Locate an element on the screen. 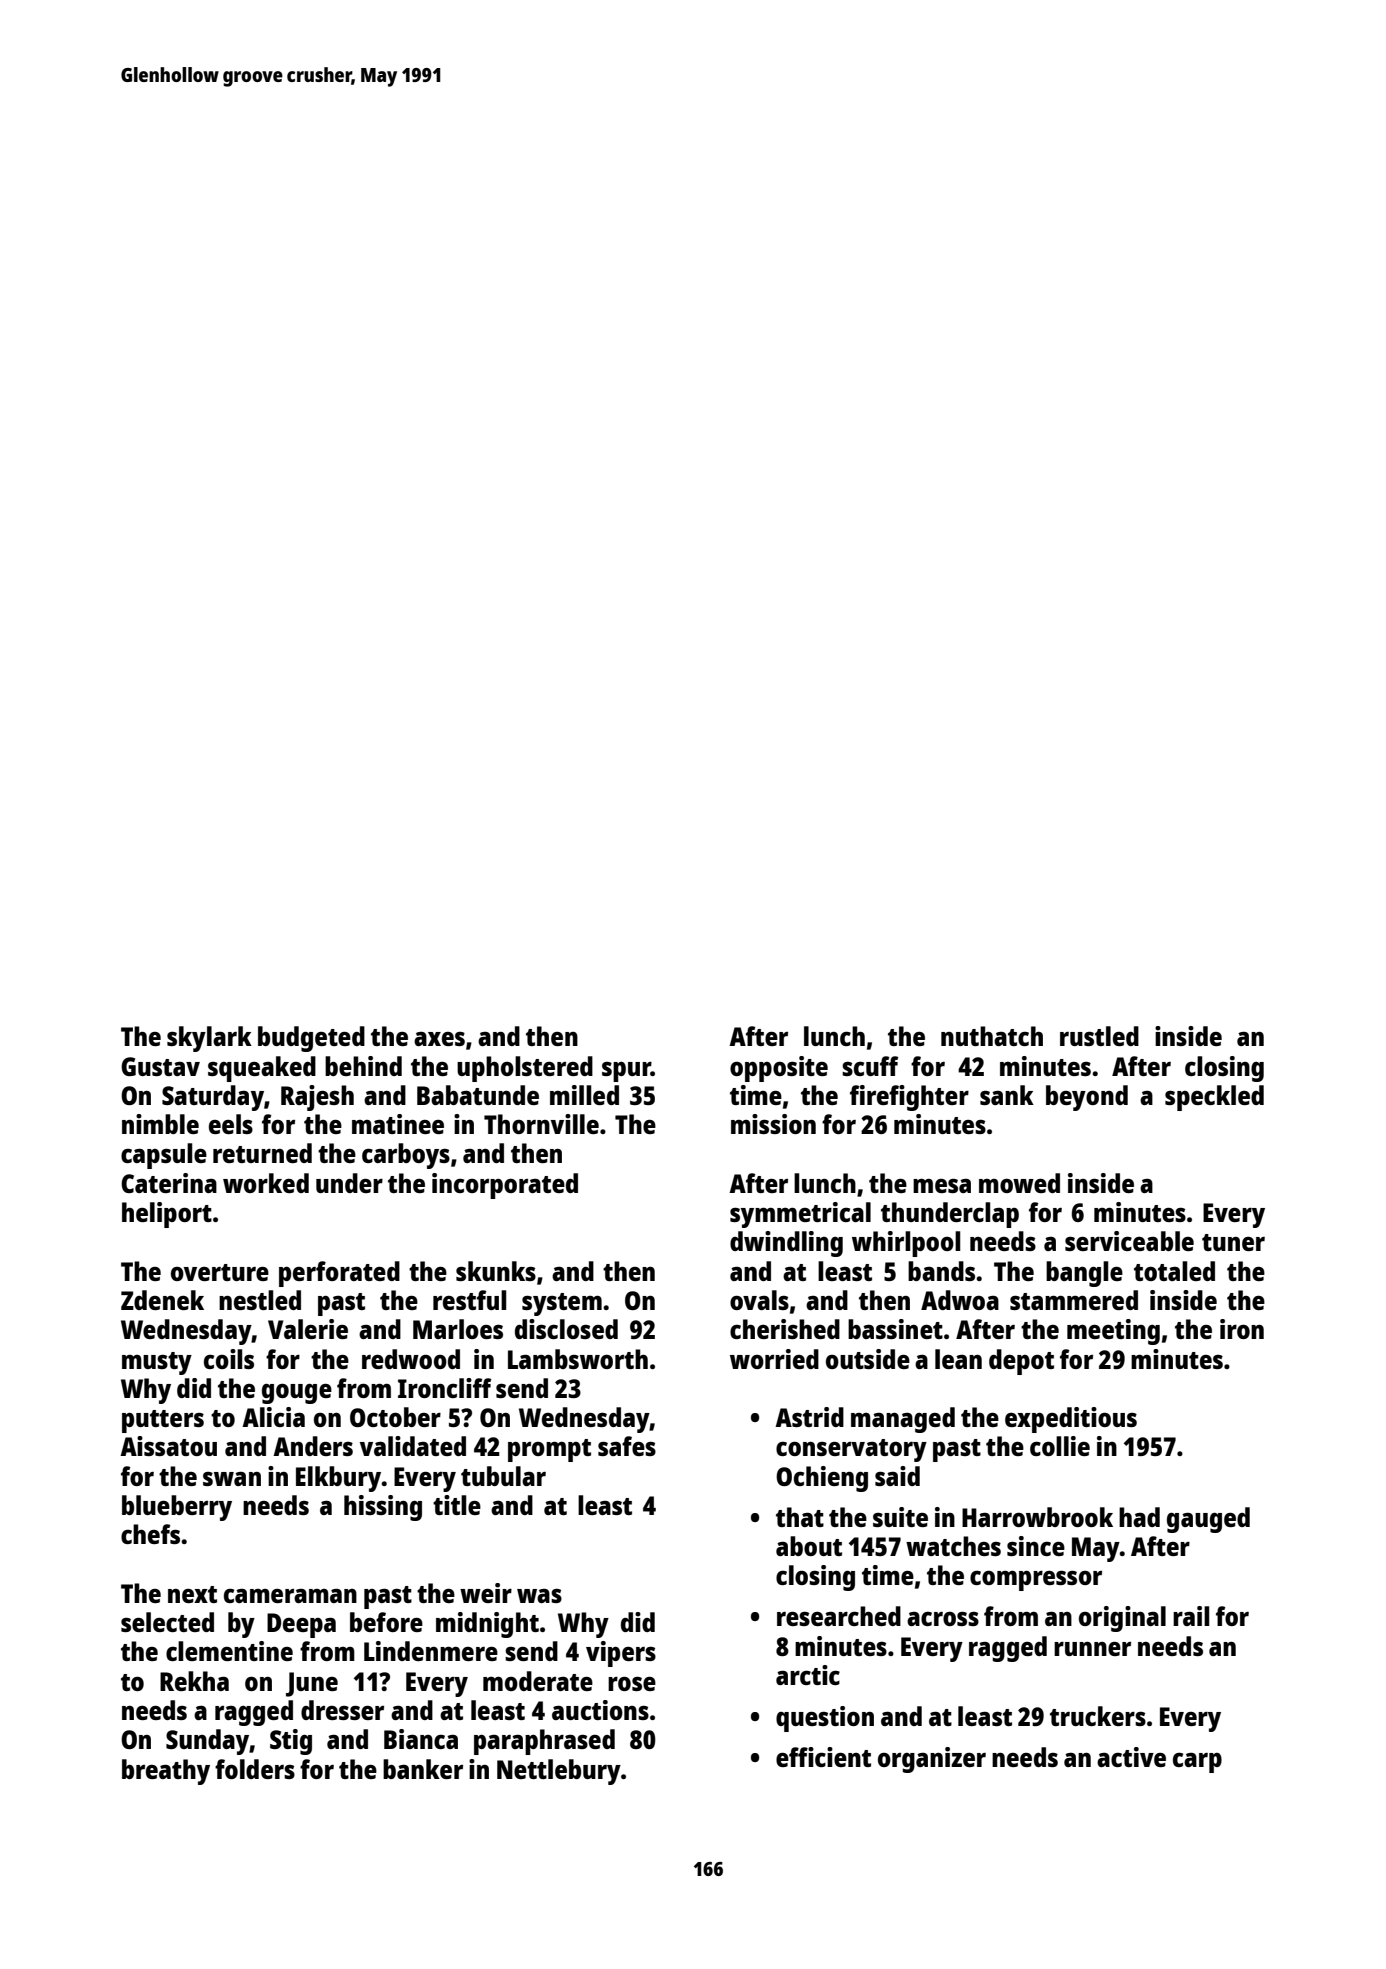 Image resolution: width=1386 pixels, height=1969 pixels. stammered is located at coordinates (1074, 1300).
